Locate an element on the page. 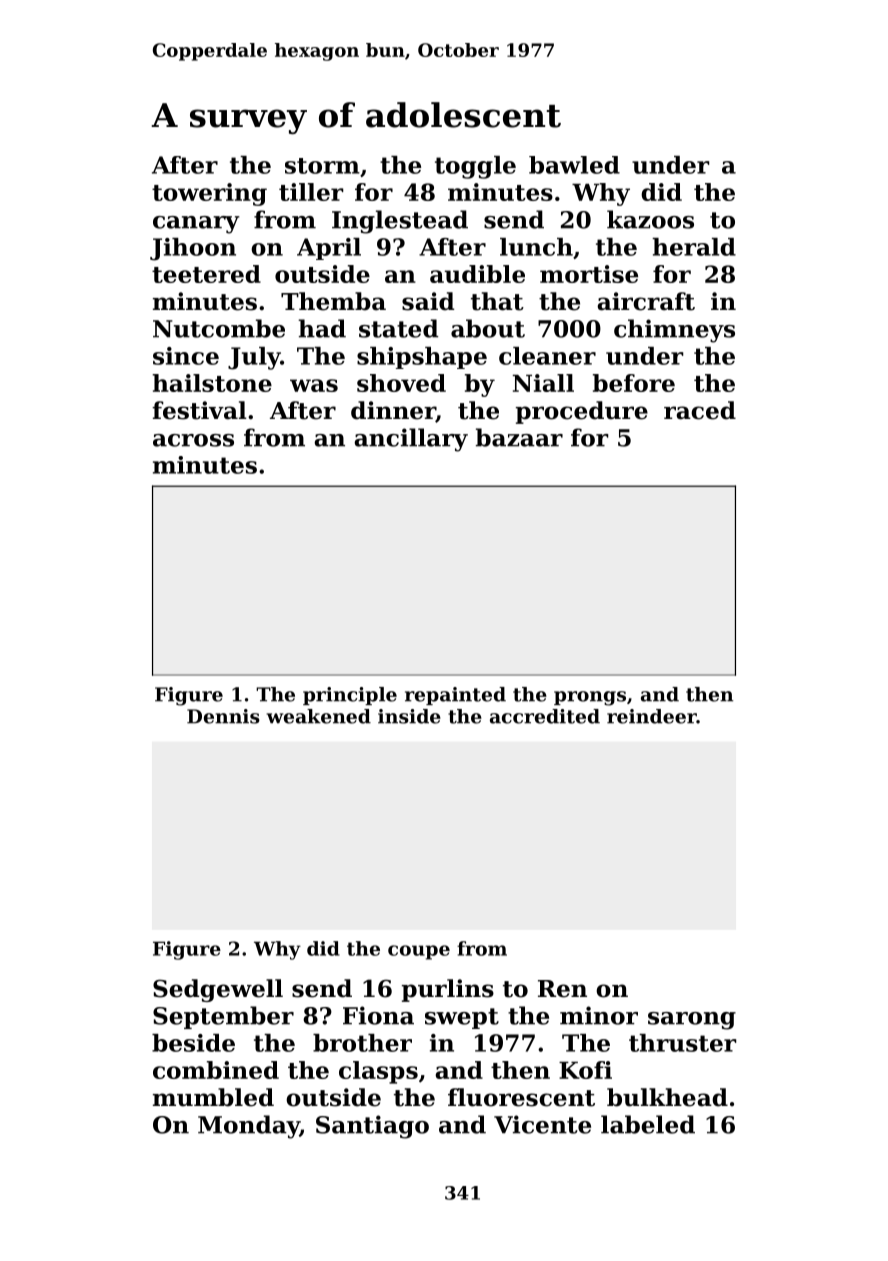 The width and height of the image is (888, 1261). stated is located at coordinates (398, 328).
